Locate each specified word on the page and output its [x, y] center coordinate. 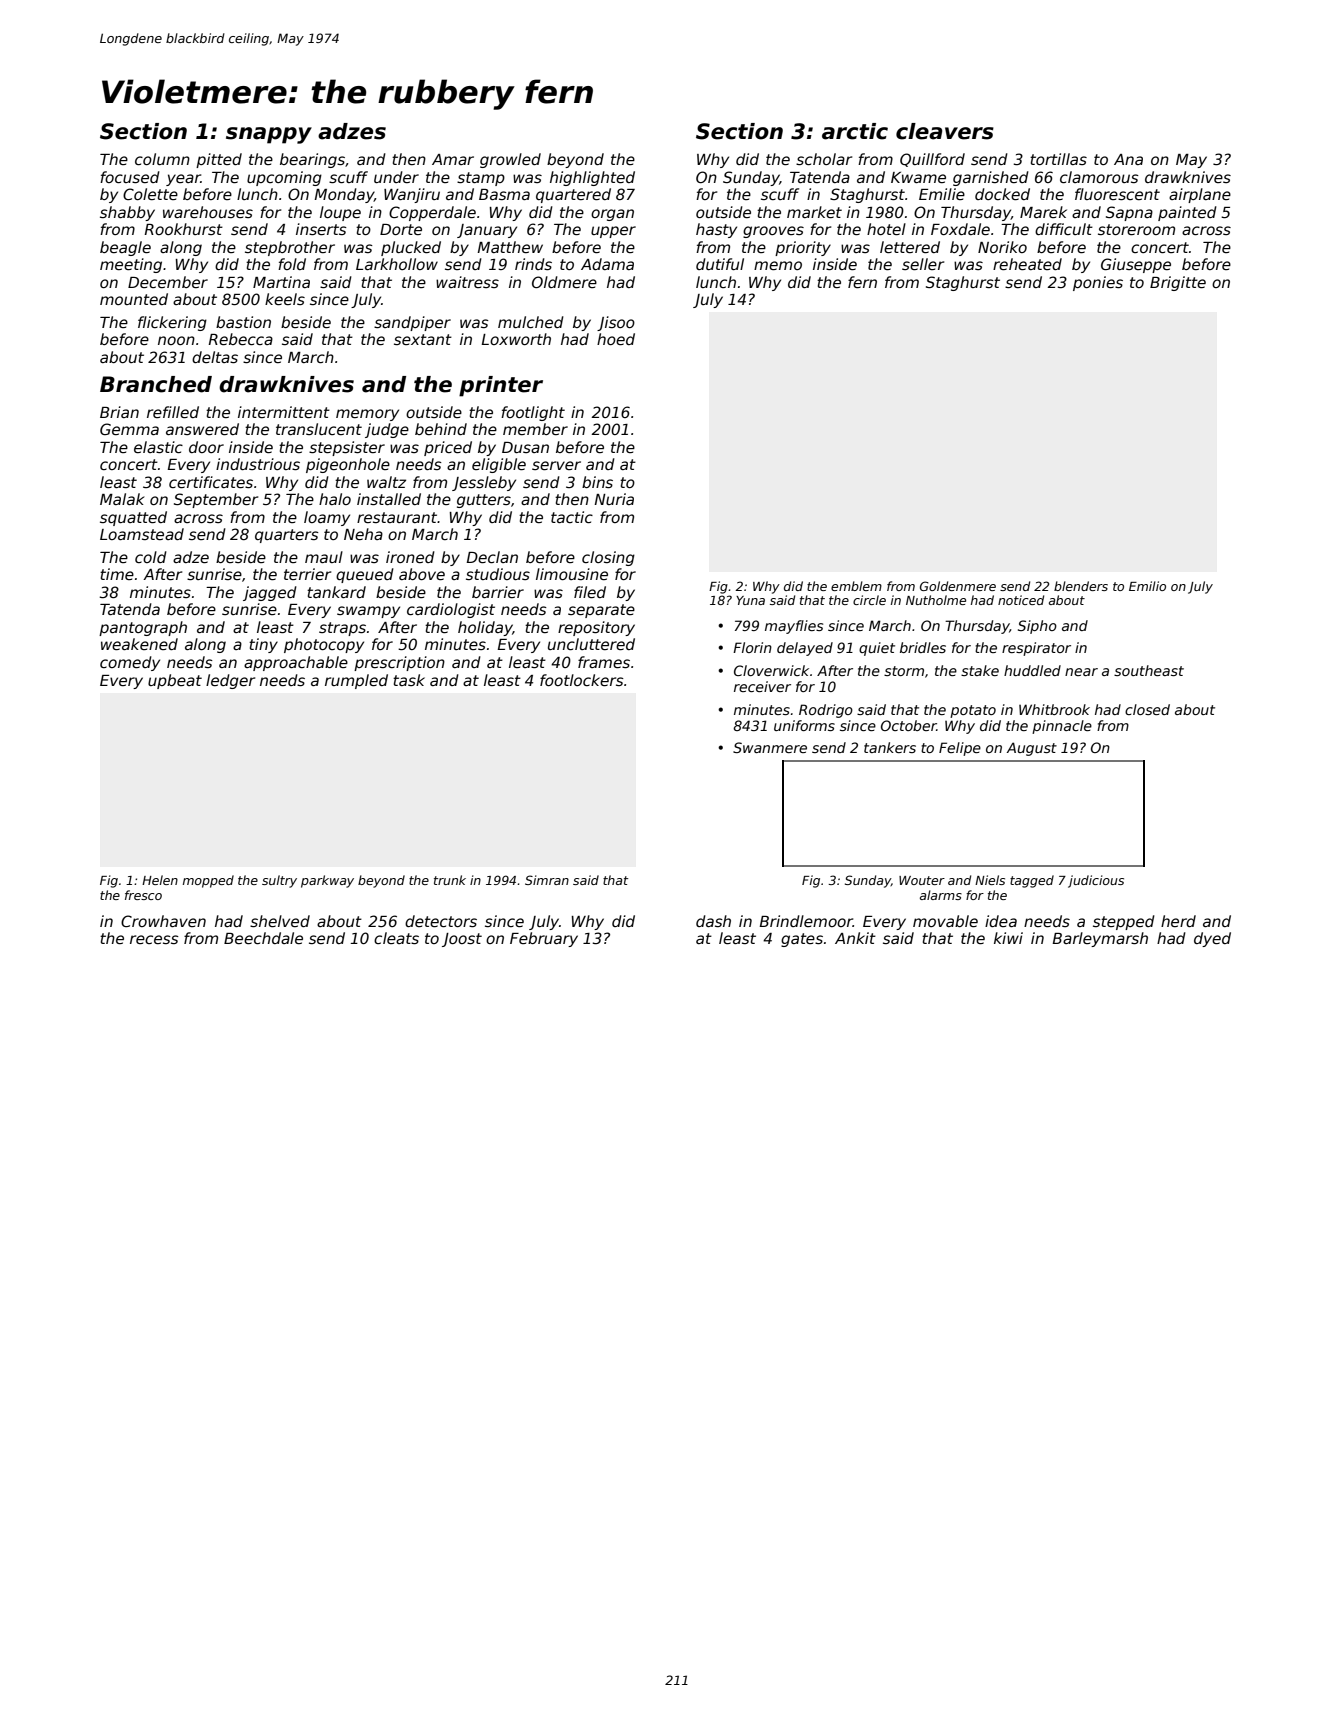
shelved [280, 921]
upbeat [175, 681]
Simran [547, 880]
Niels [990, 880]
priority [803, 248]
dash [713, 921]
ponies [1098, 283]
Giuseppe [1136, 265]
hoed [616, 339]
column [162, 159]
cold [151, 557]
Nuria [614, 499]
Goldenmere [958, 586]
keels [285, 299]
